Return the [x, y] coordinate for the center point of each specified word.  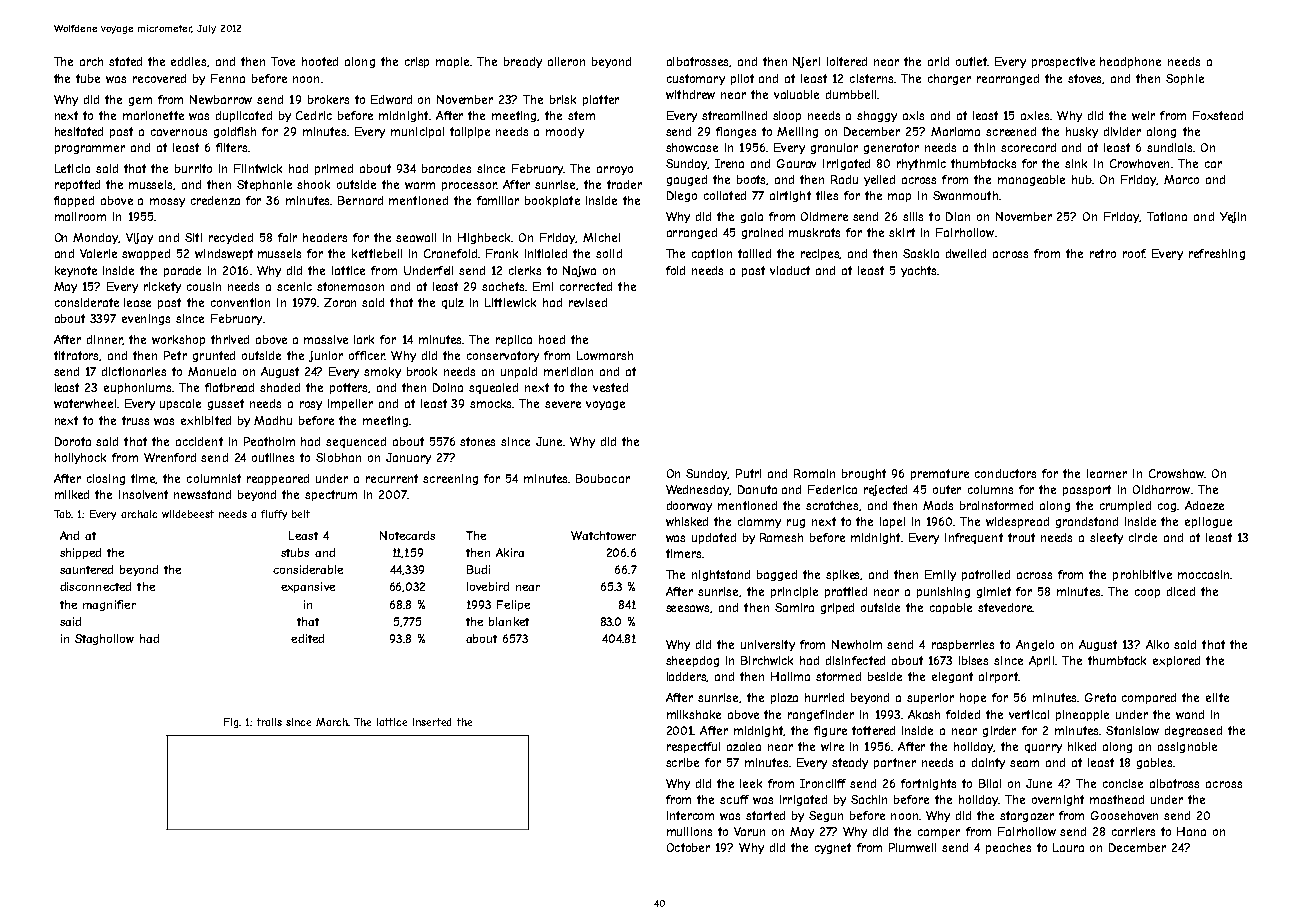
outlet [971, 61]
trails [269, 722]
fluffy [274, 515]
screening [450, 479]
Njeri [806, 62]
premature [940, 474]
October [688, 847]
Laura [1068, 847]
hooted [320, 61]
